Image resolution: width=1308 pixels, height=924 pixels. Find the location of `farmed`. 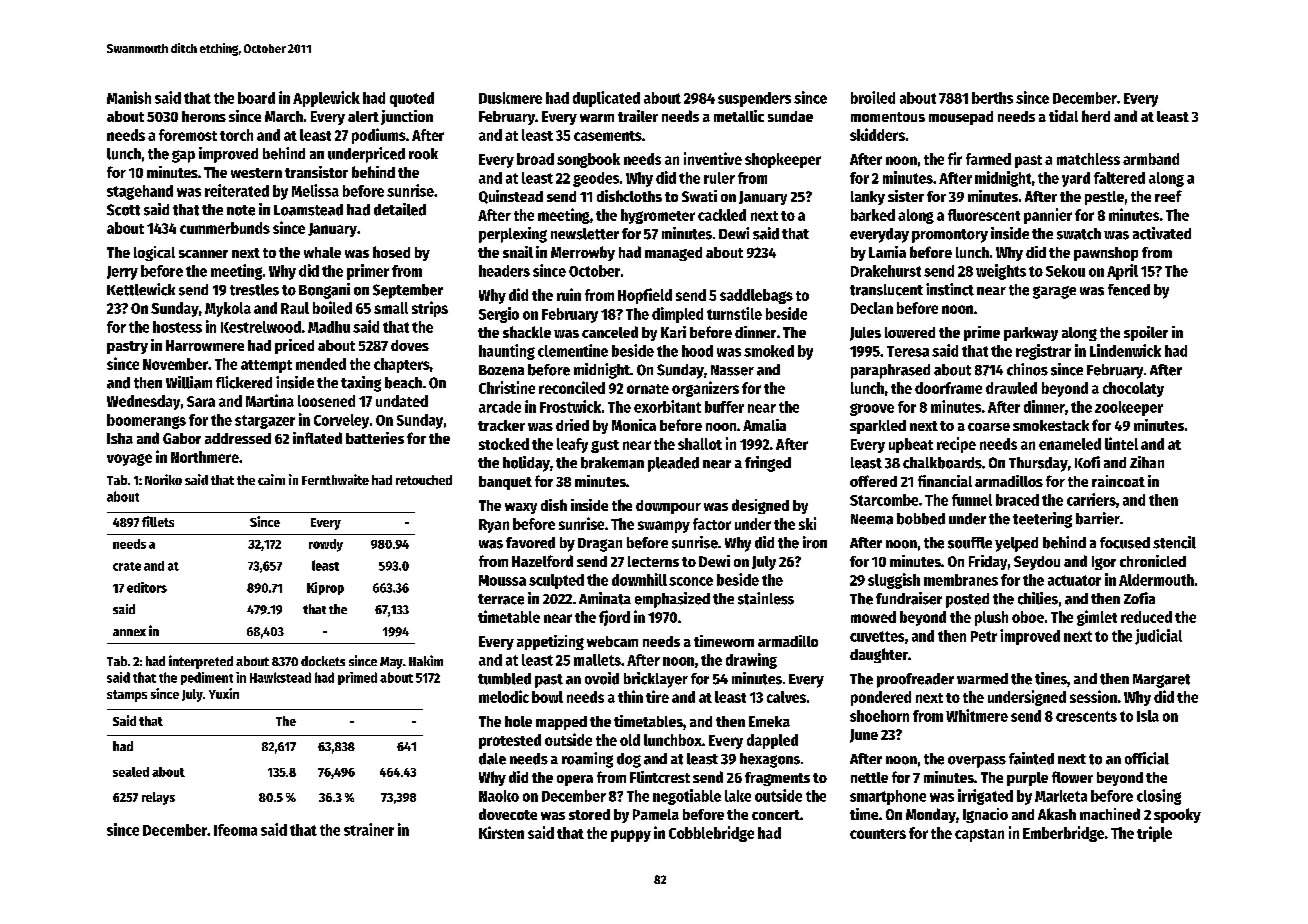

farmed is located at coordinates (988, 159).
